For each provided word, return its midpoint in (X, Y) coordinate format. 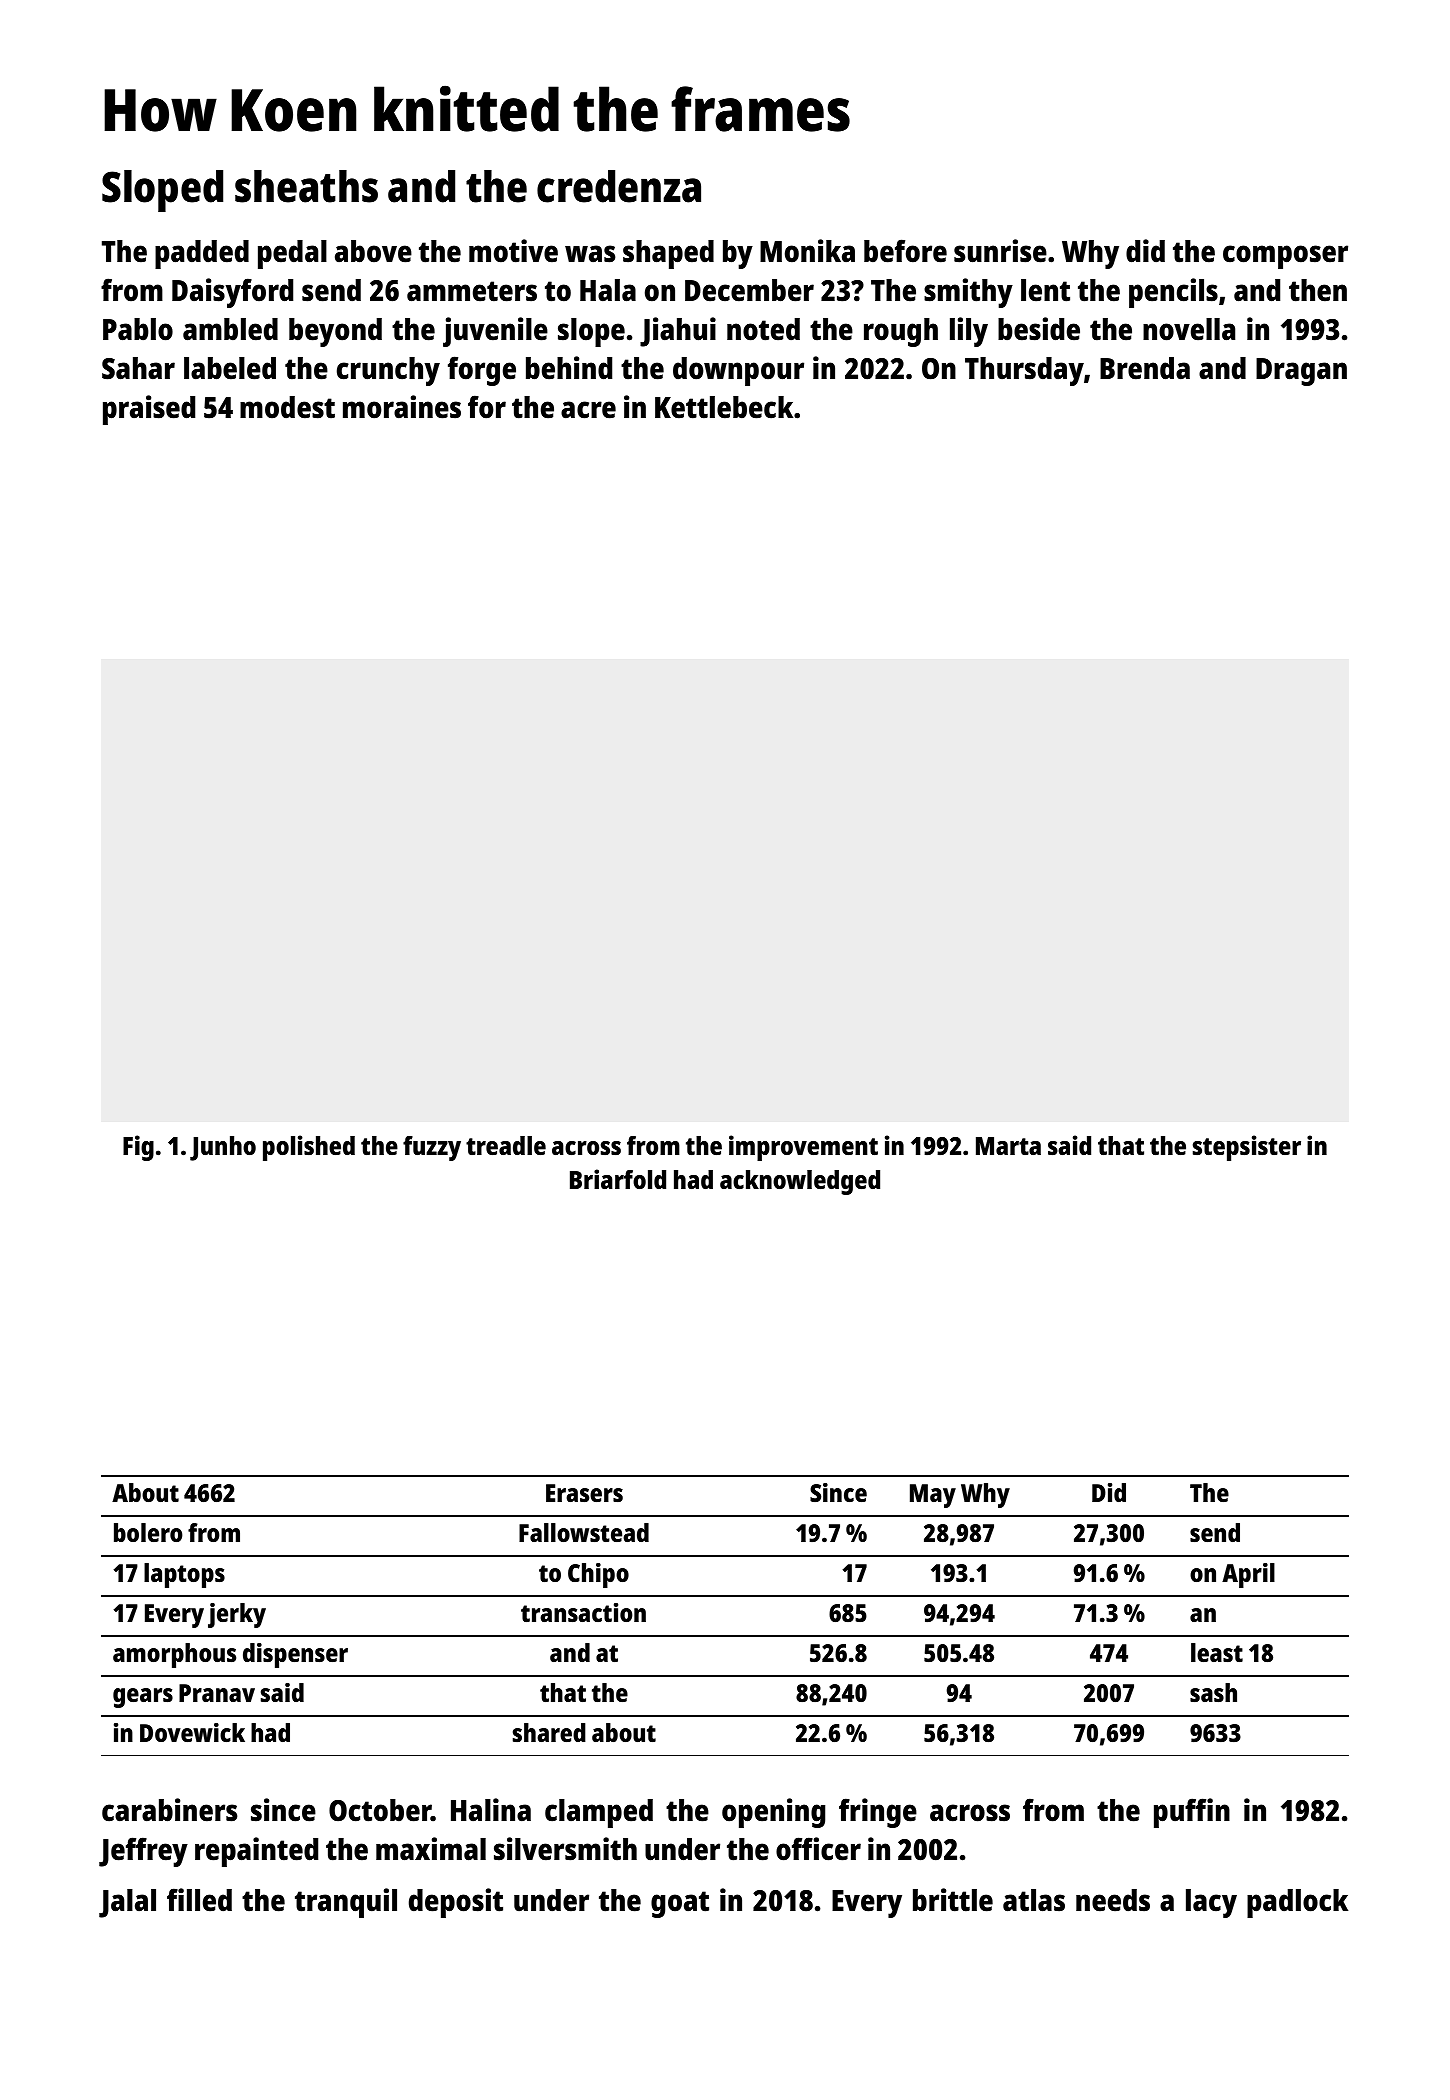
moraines (402, 407)
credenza (619, 186)
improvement (803, 1148)
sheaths (306, 186)
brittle (953, 1900)
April (1248, 1575)
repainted (256, 1852)
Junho (223, 1148)
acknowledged (800, 1182)
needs (1113, 1900)
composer (1285, 257)
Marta (1008, 1146)
